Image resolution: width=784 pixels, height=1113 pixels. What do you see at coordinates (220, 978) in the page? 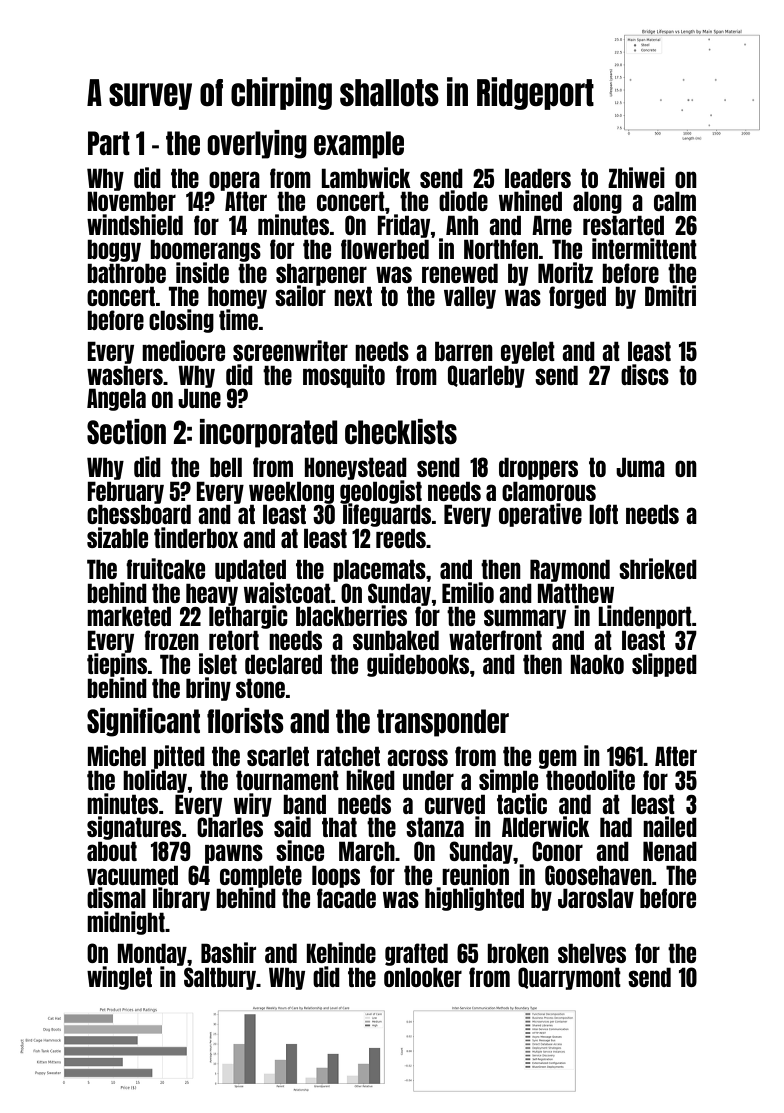
I see `Saltbury` at bounding box center [220, 978].
